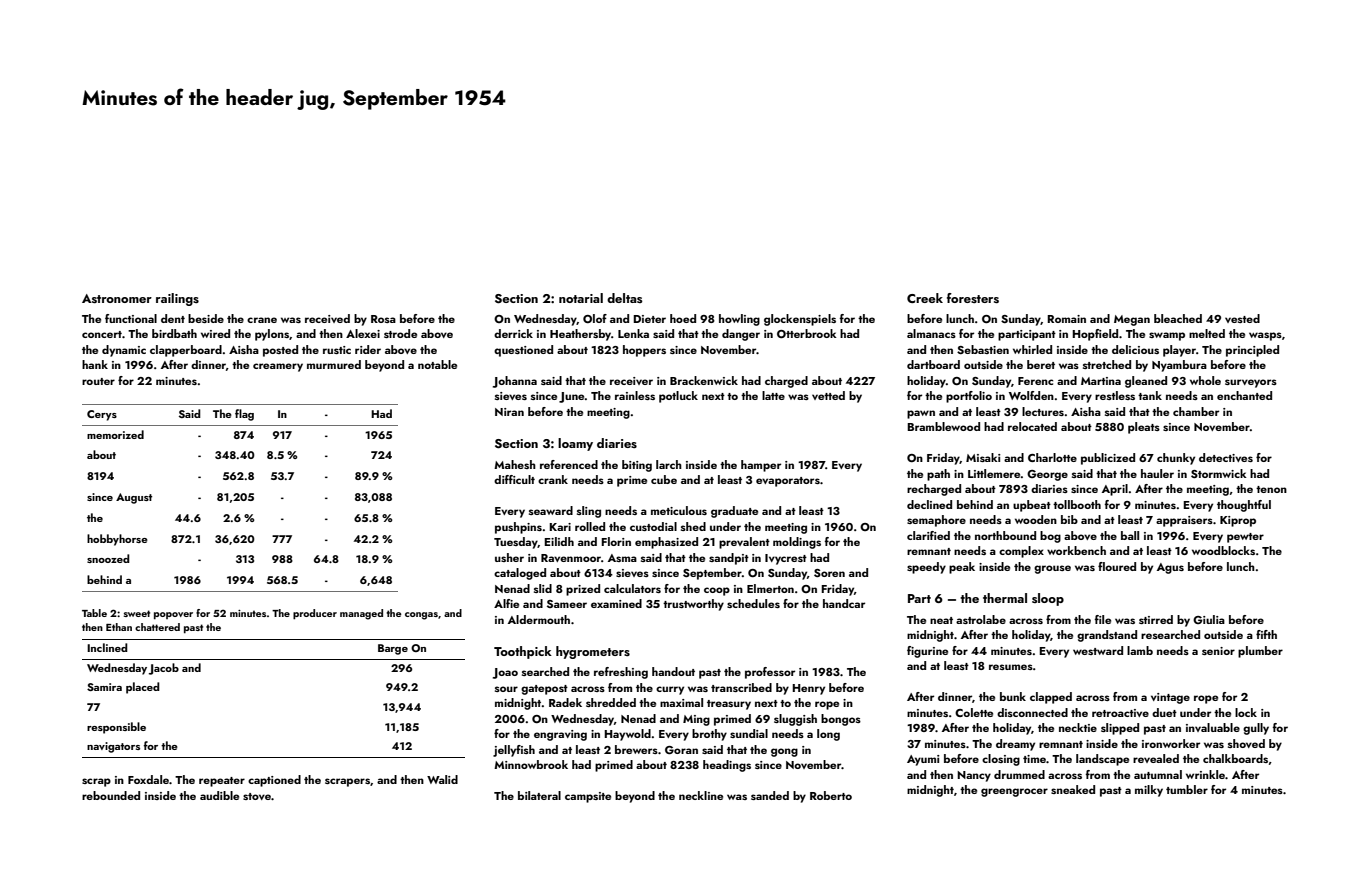 The height and width of the screenshot is (887, 1372). Describe the element at coordinates (1260, 652) in the screenshot. I see `plumber` at that location.
